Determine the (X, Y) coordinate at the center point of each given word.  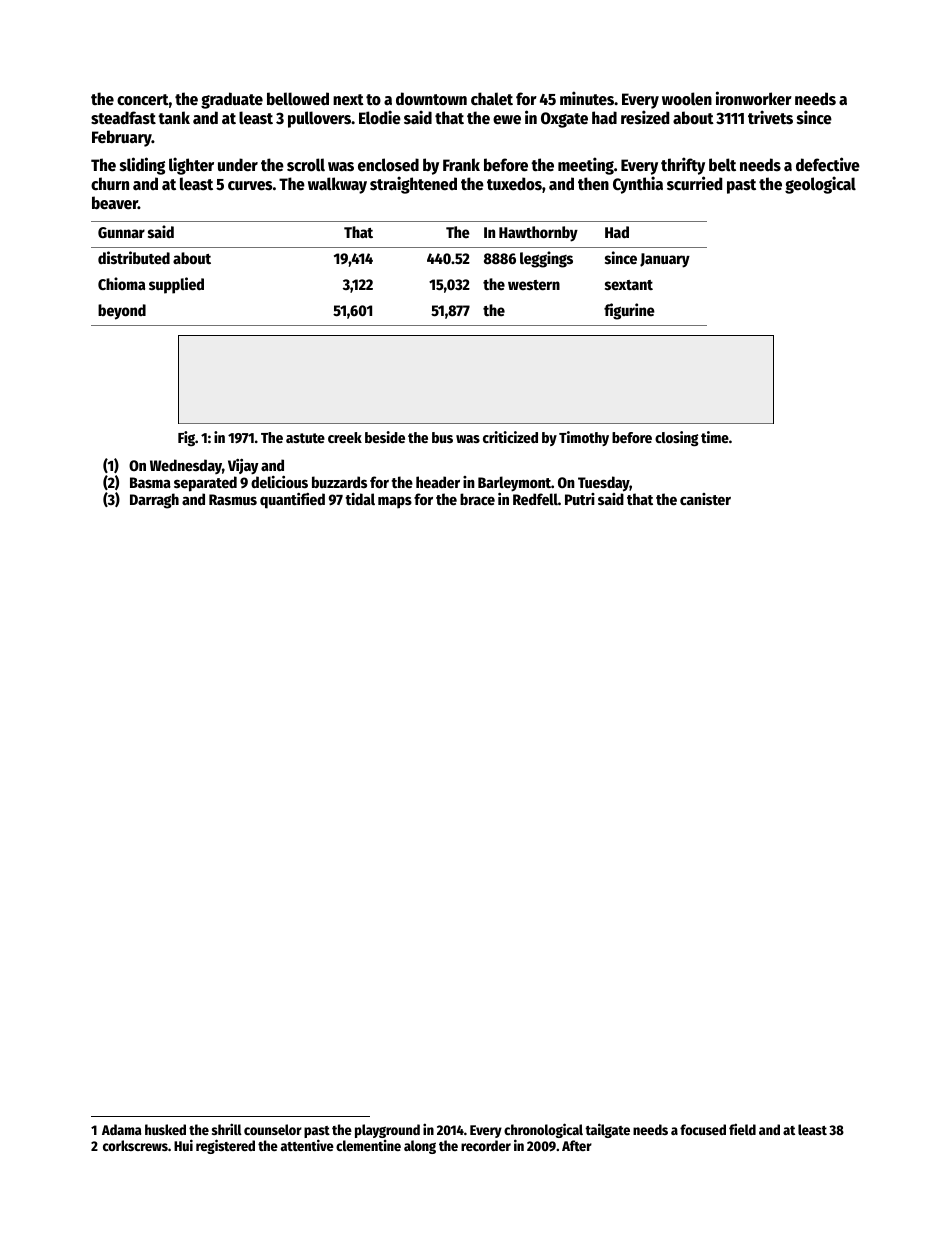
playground (387, 1131)
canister (705, 499)
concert (143, 100)
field (742, 1129)
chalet (492, 99)
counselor (273, 1129)
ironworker (754, 98)
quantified (292, 501)
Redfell (535, 499)
